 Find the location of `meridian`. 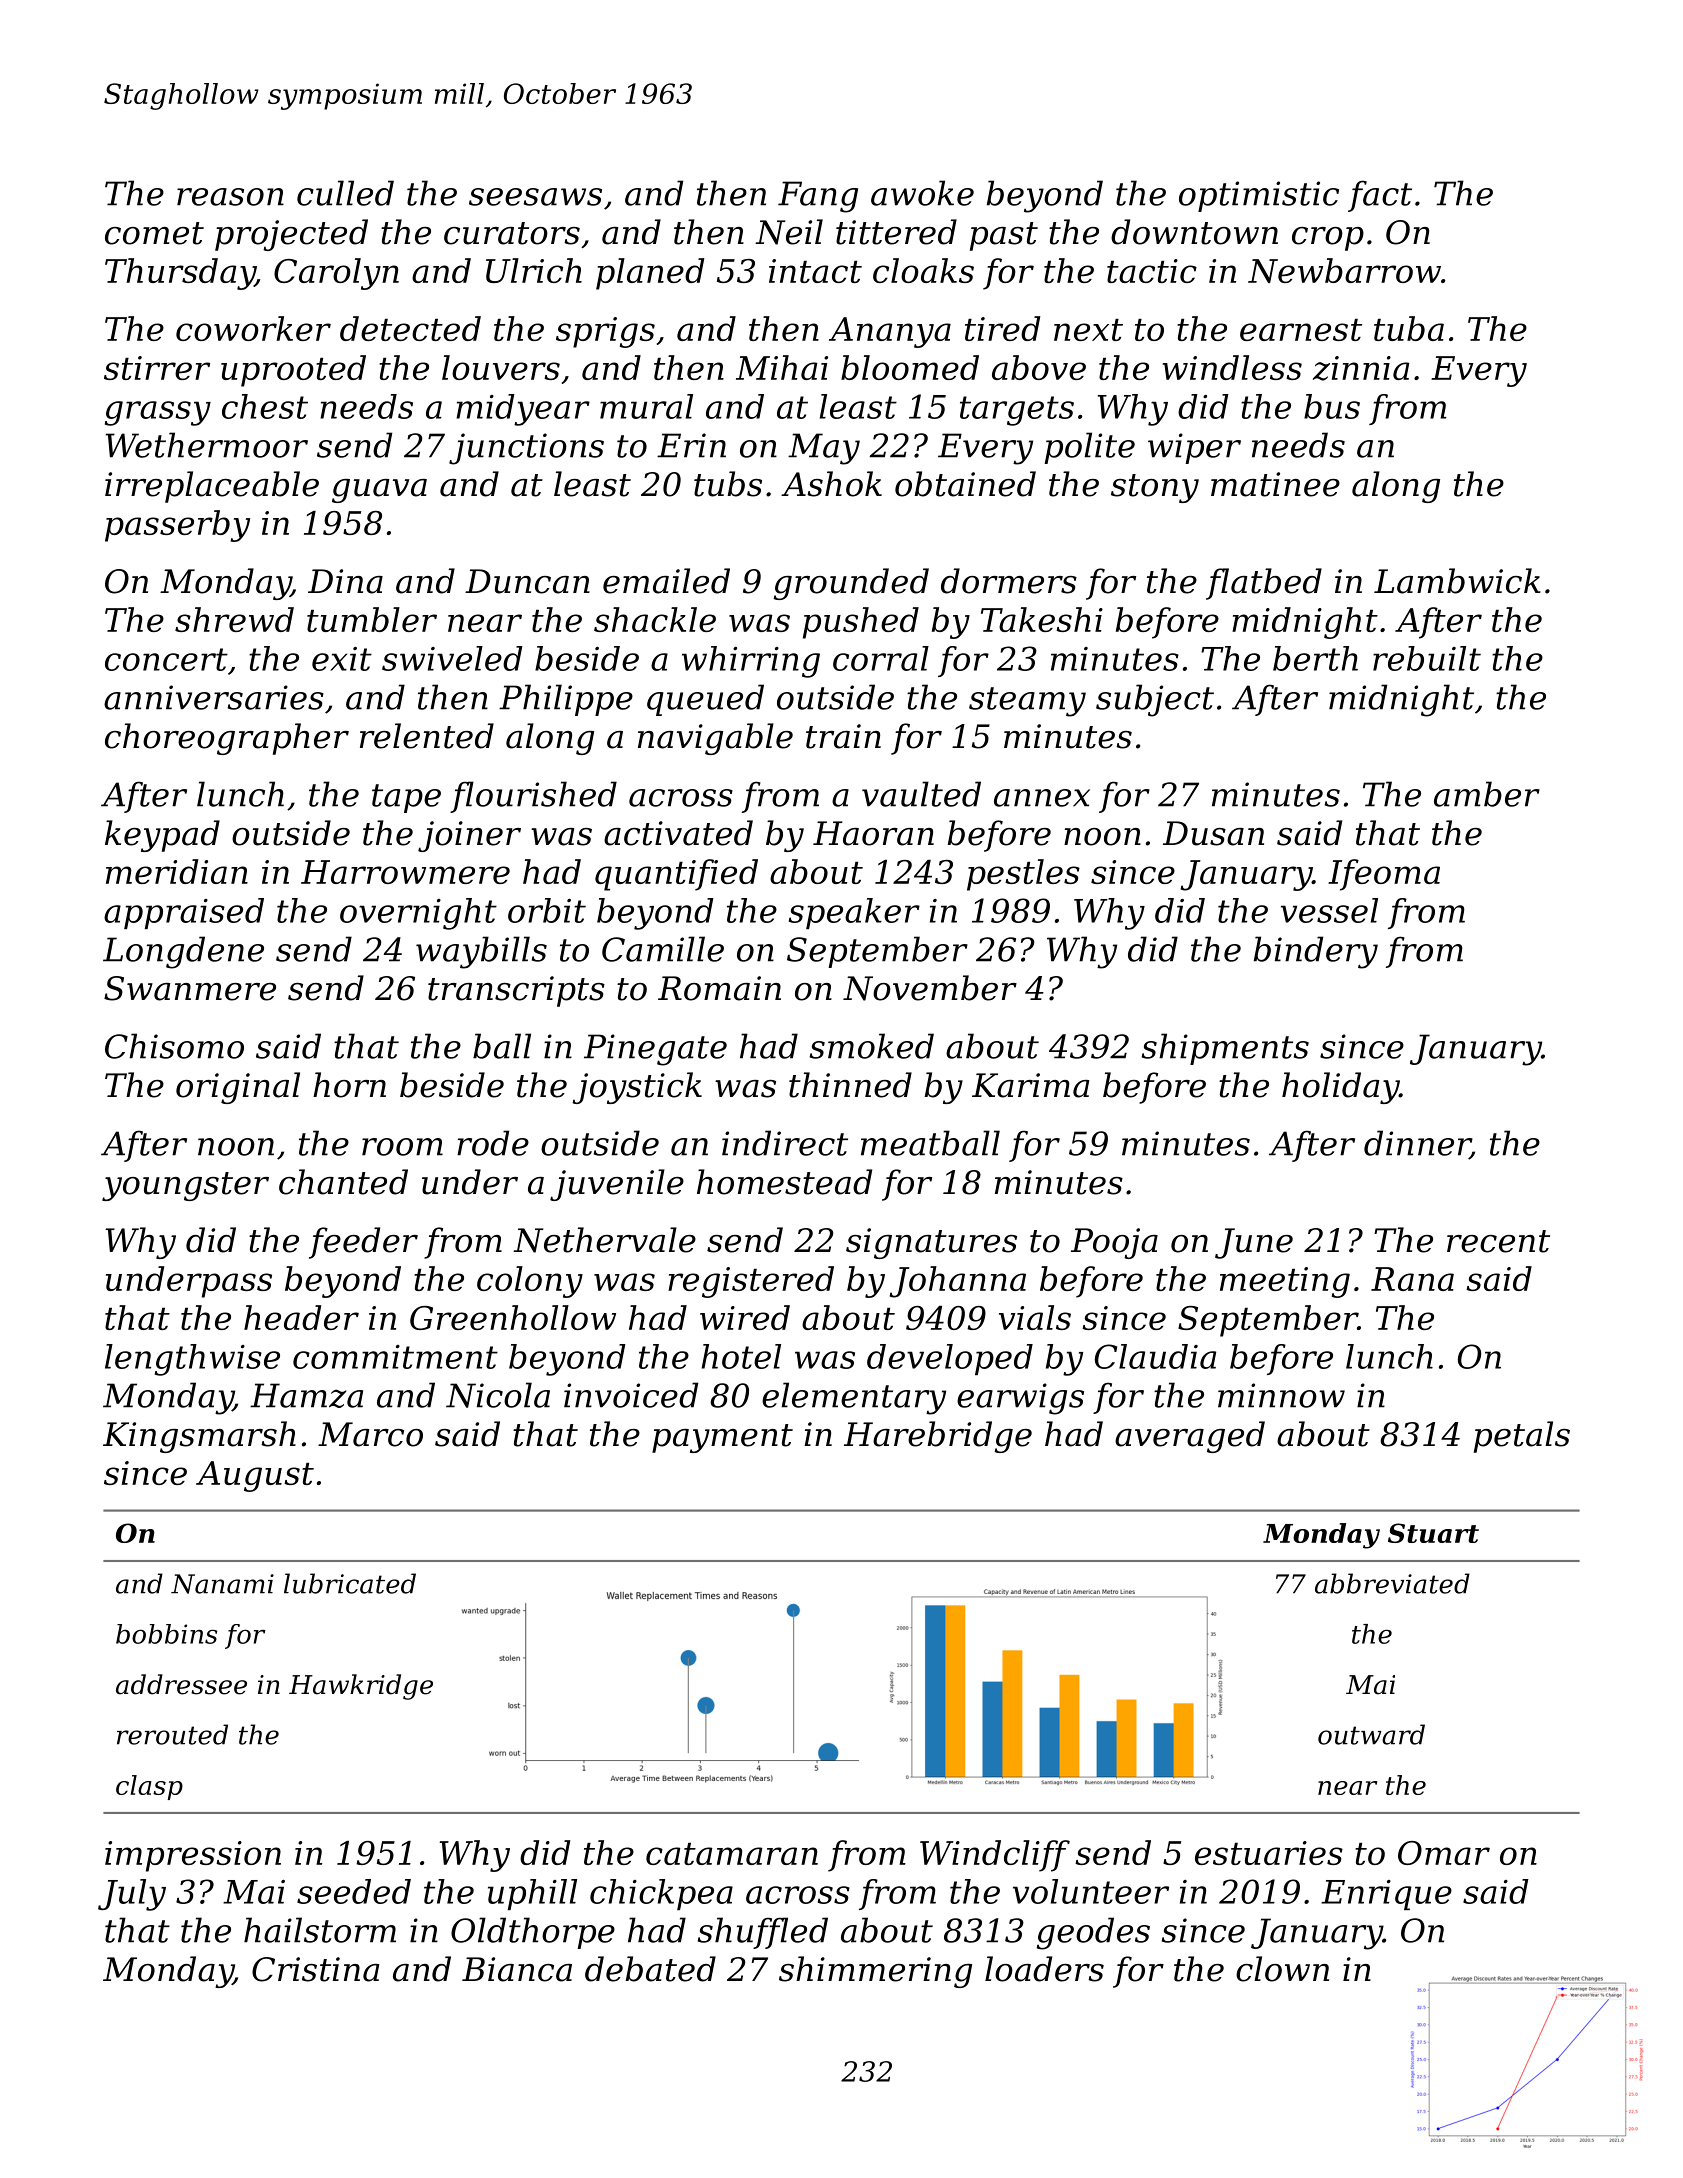

meridian is located at coordinates (177, 871).
